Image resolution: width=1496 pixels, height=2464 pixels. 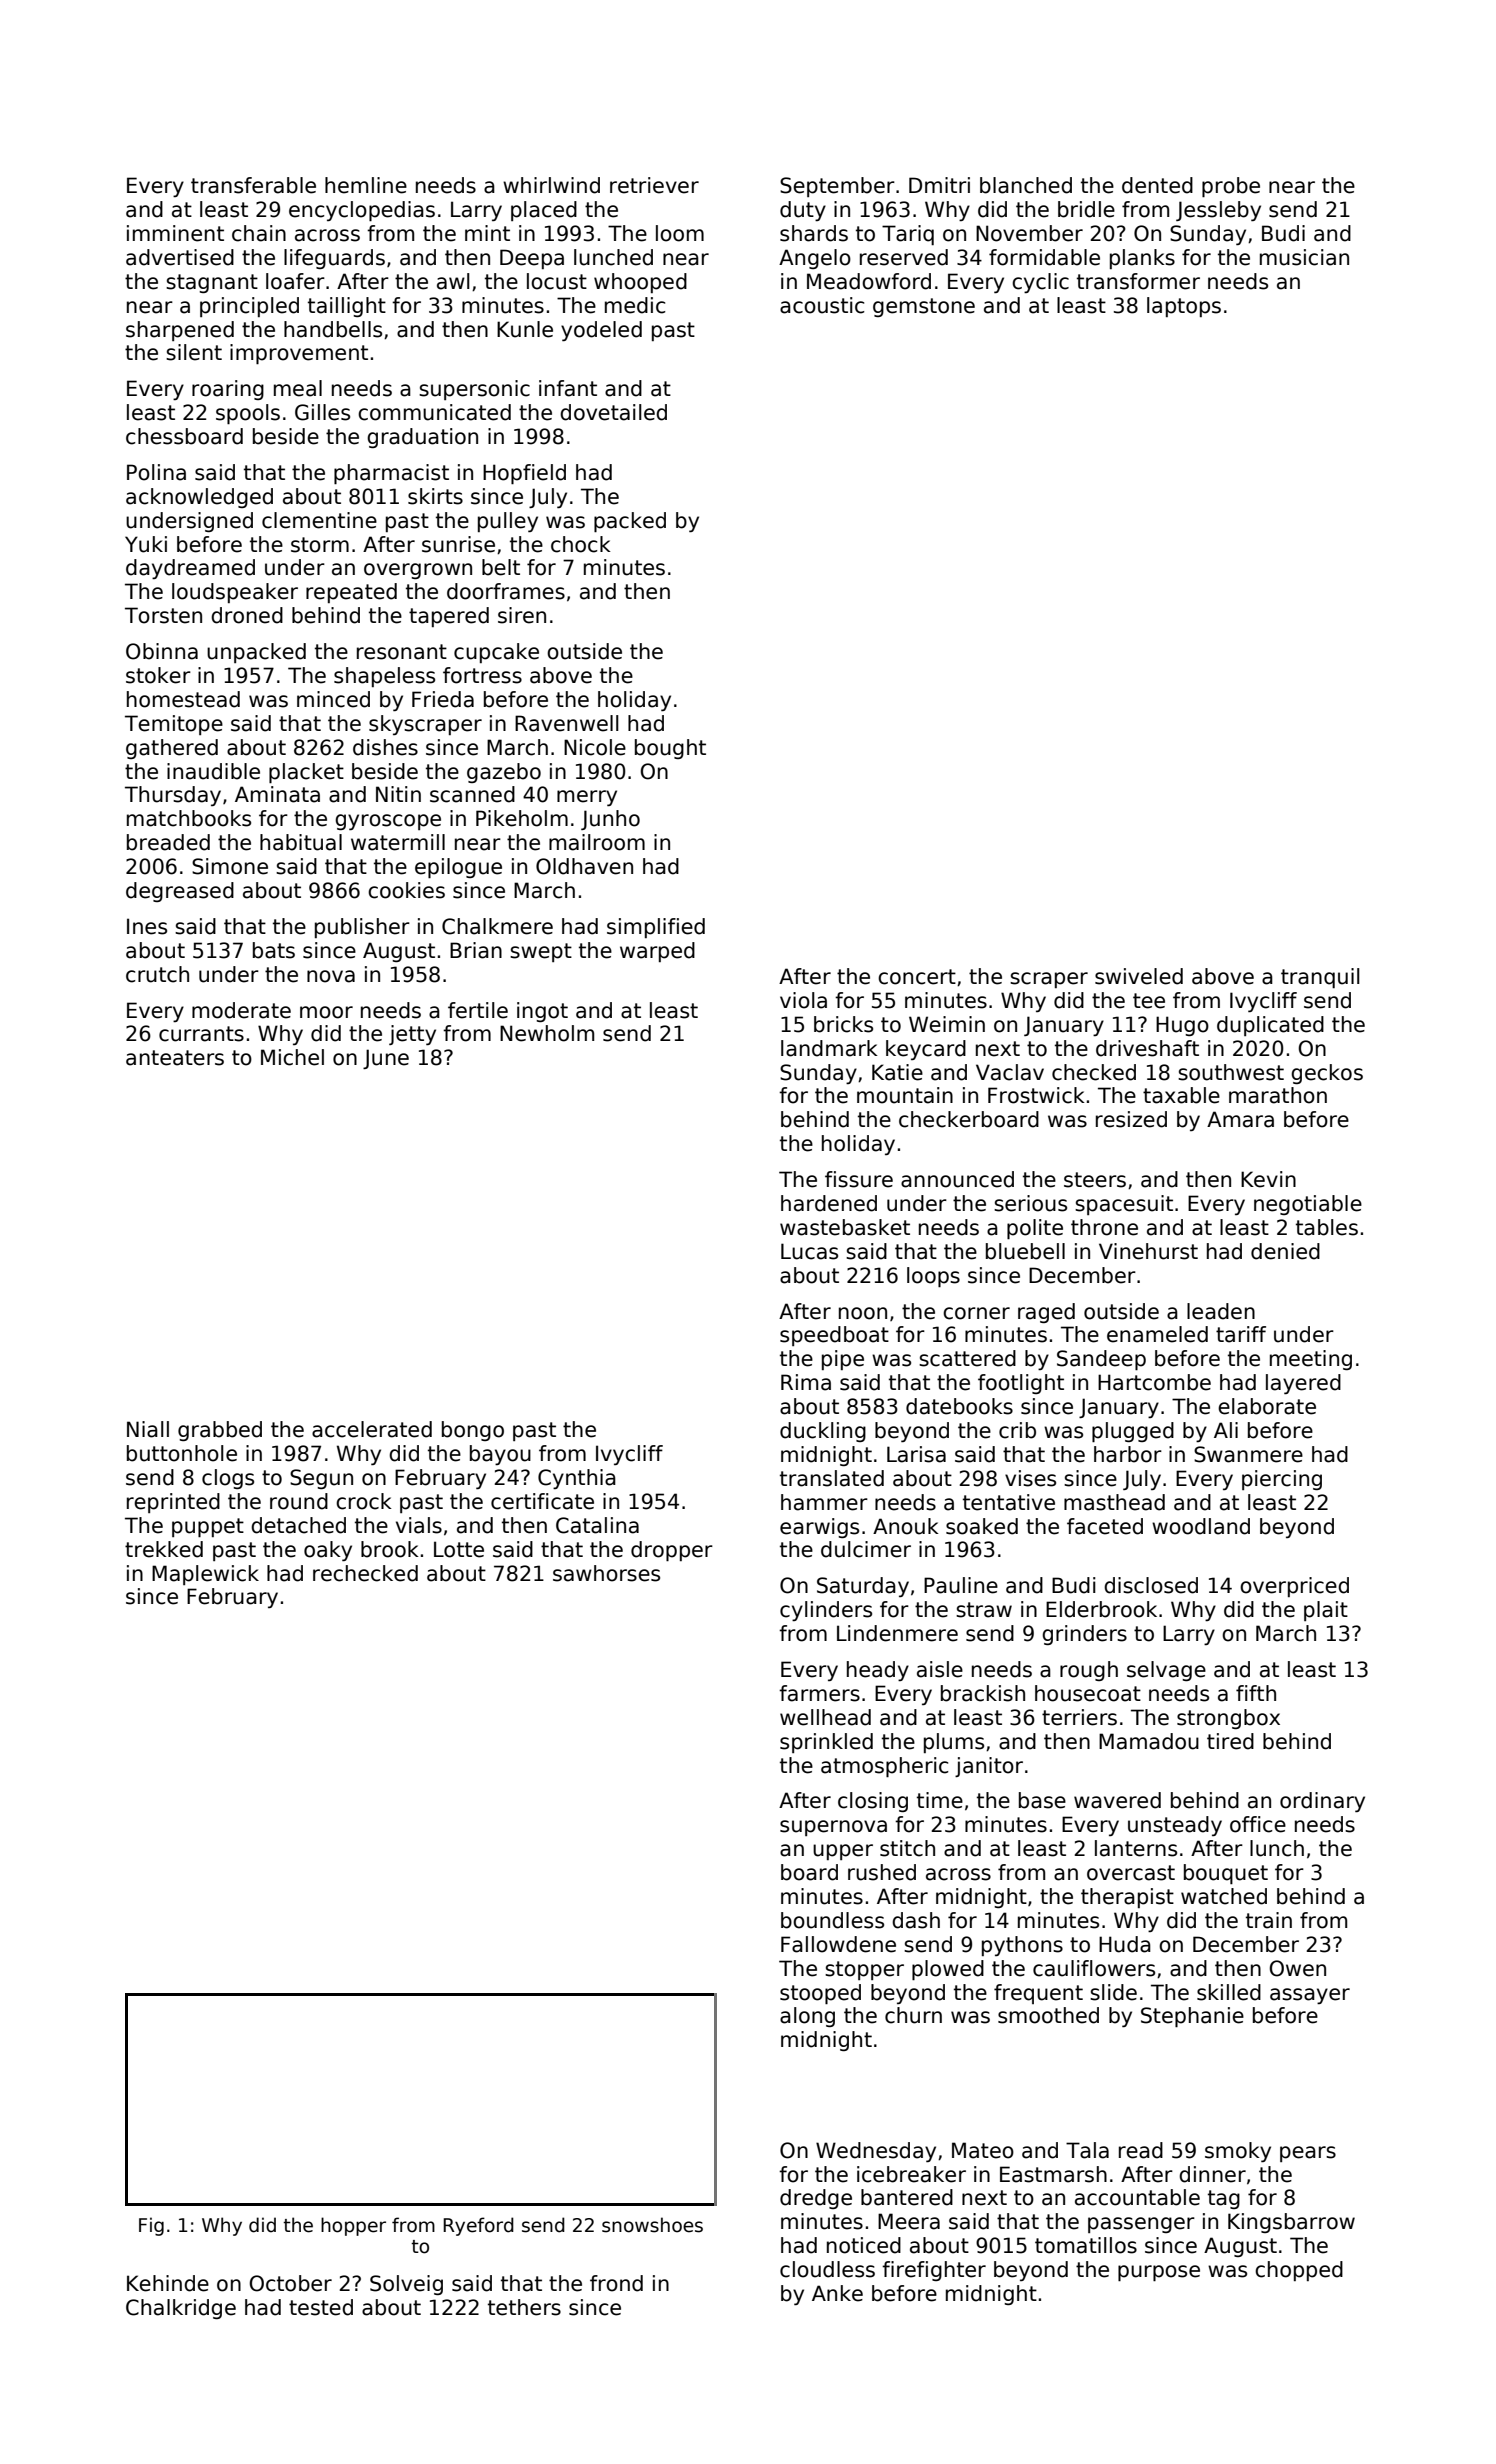 What do you see at coordinates (613, 412) in the document?
I see `dovetailed` at bounding box center [613, 412].
